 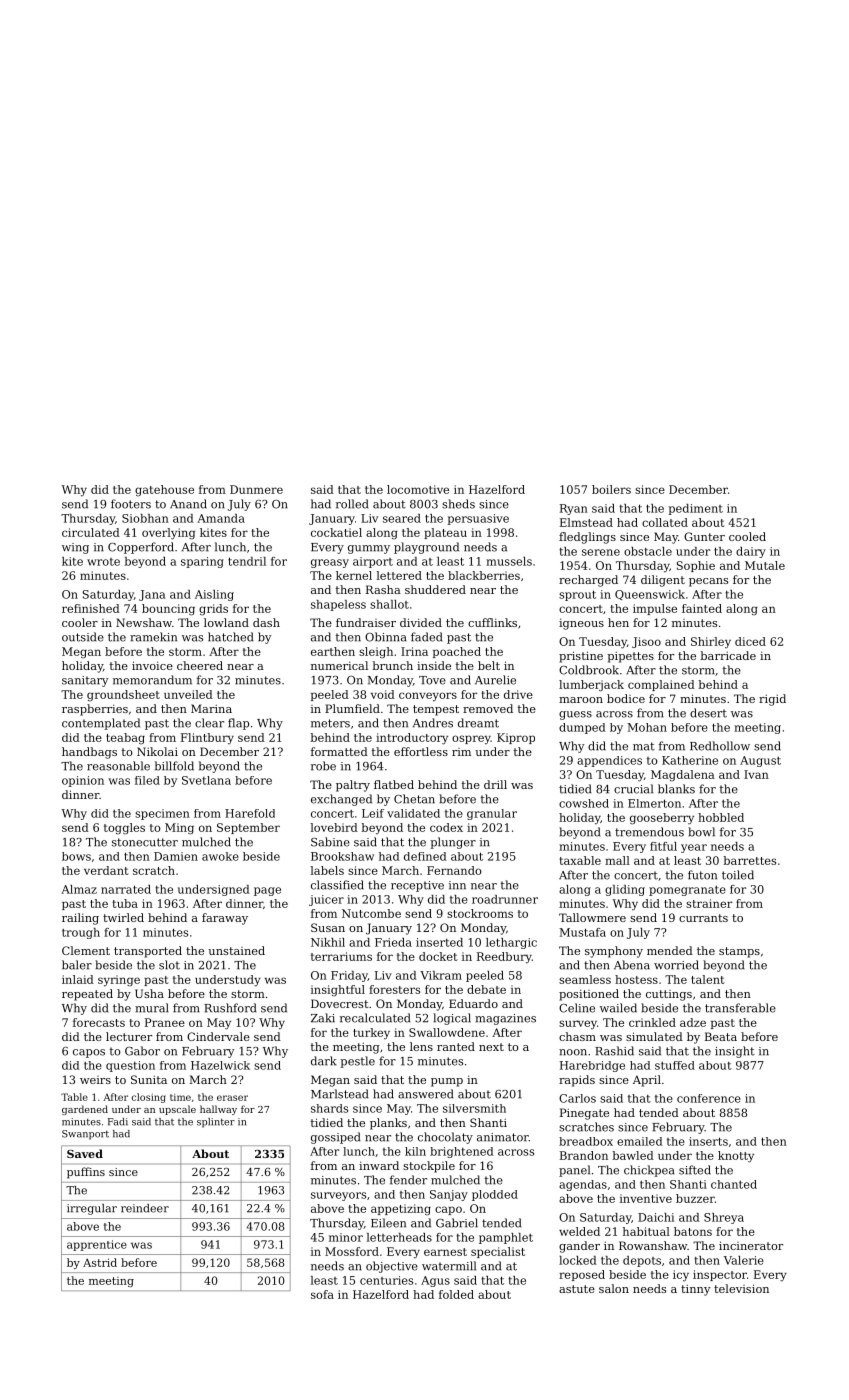 I want to click on irregular, so click(x=92, y=1209).
